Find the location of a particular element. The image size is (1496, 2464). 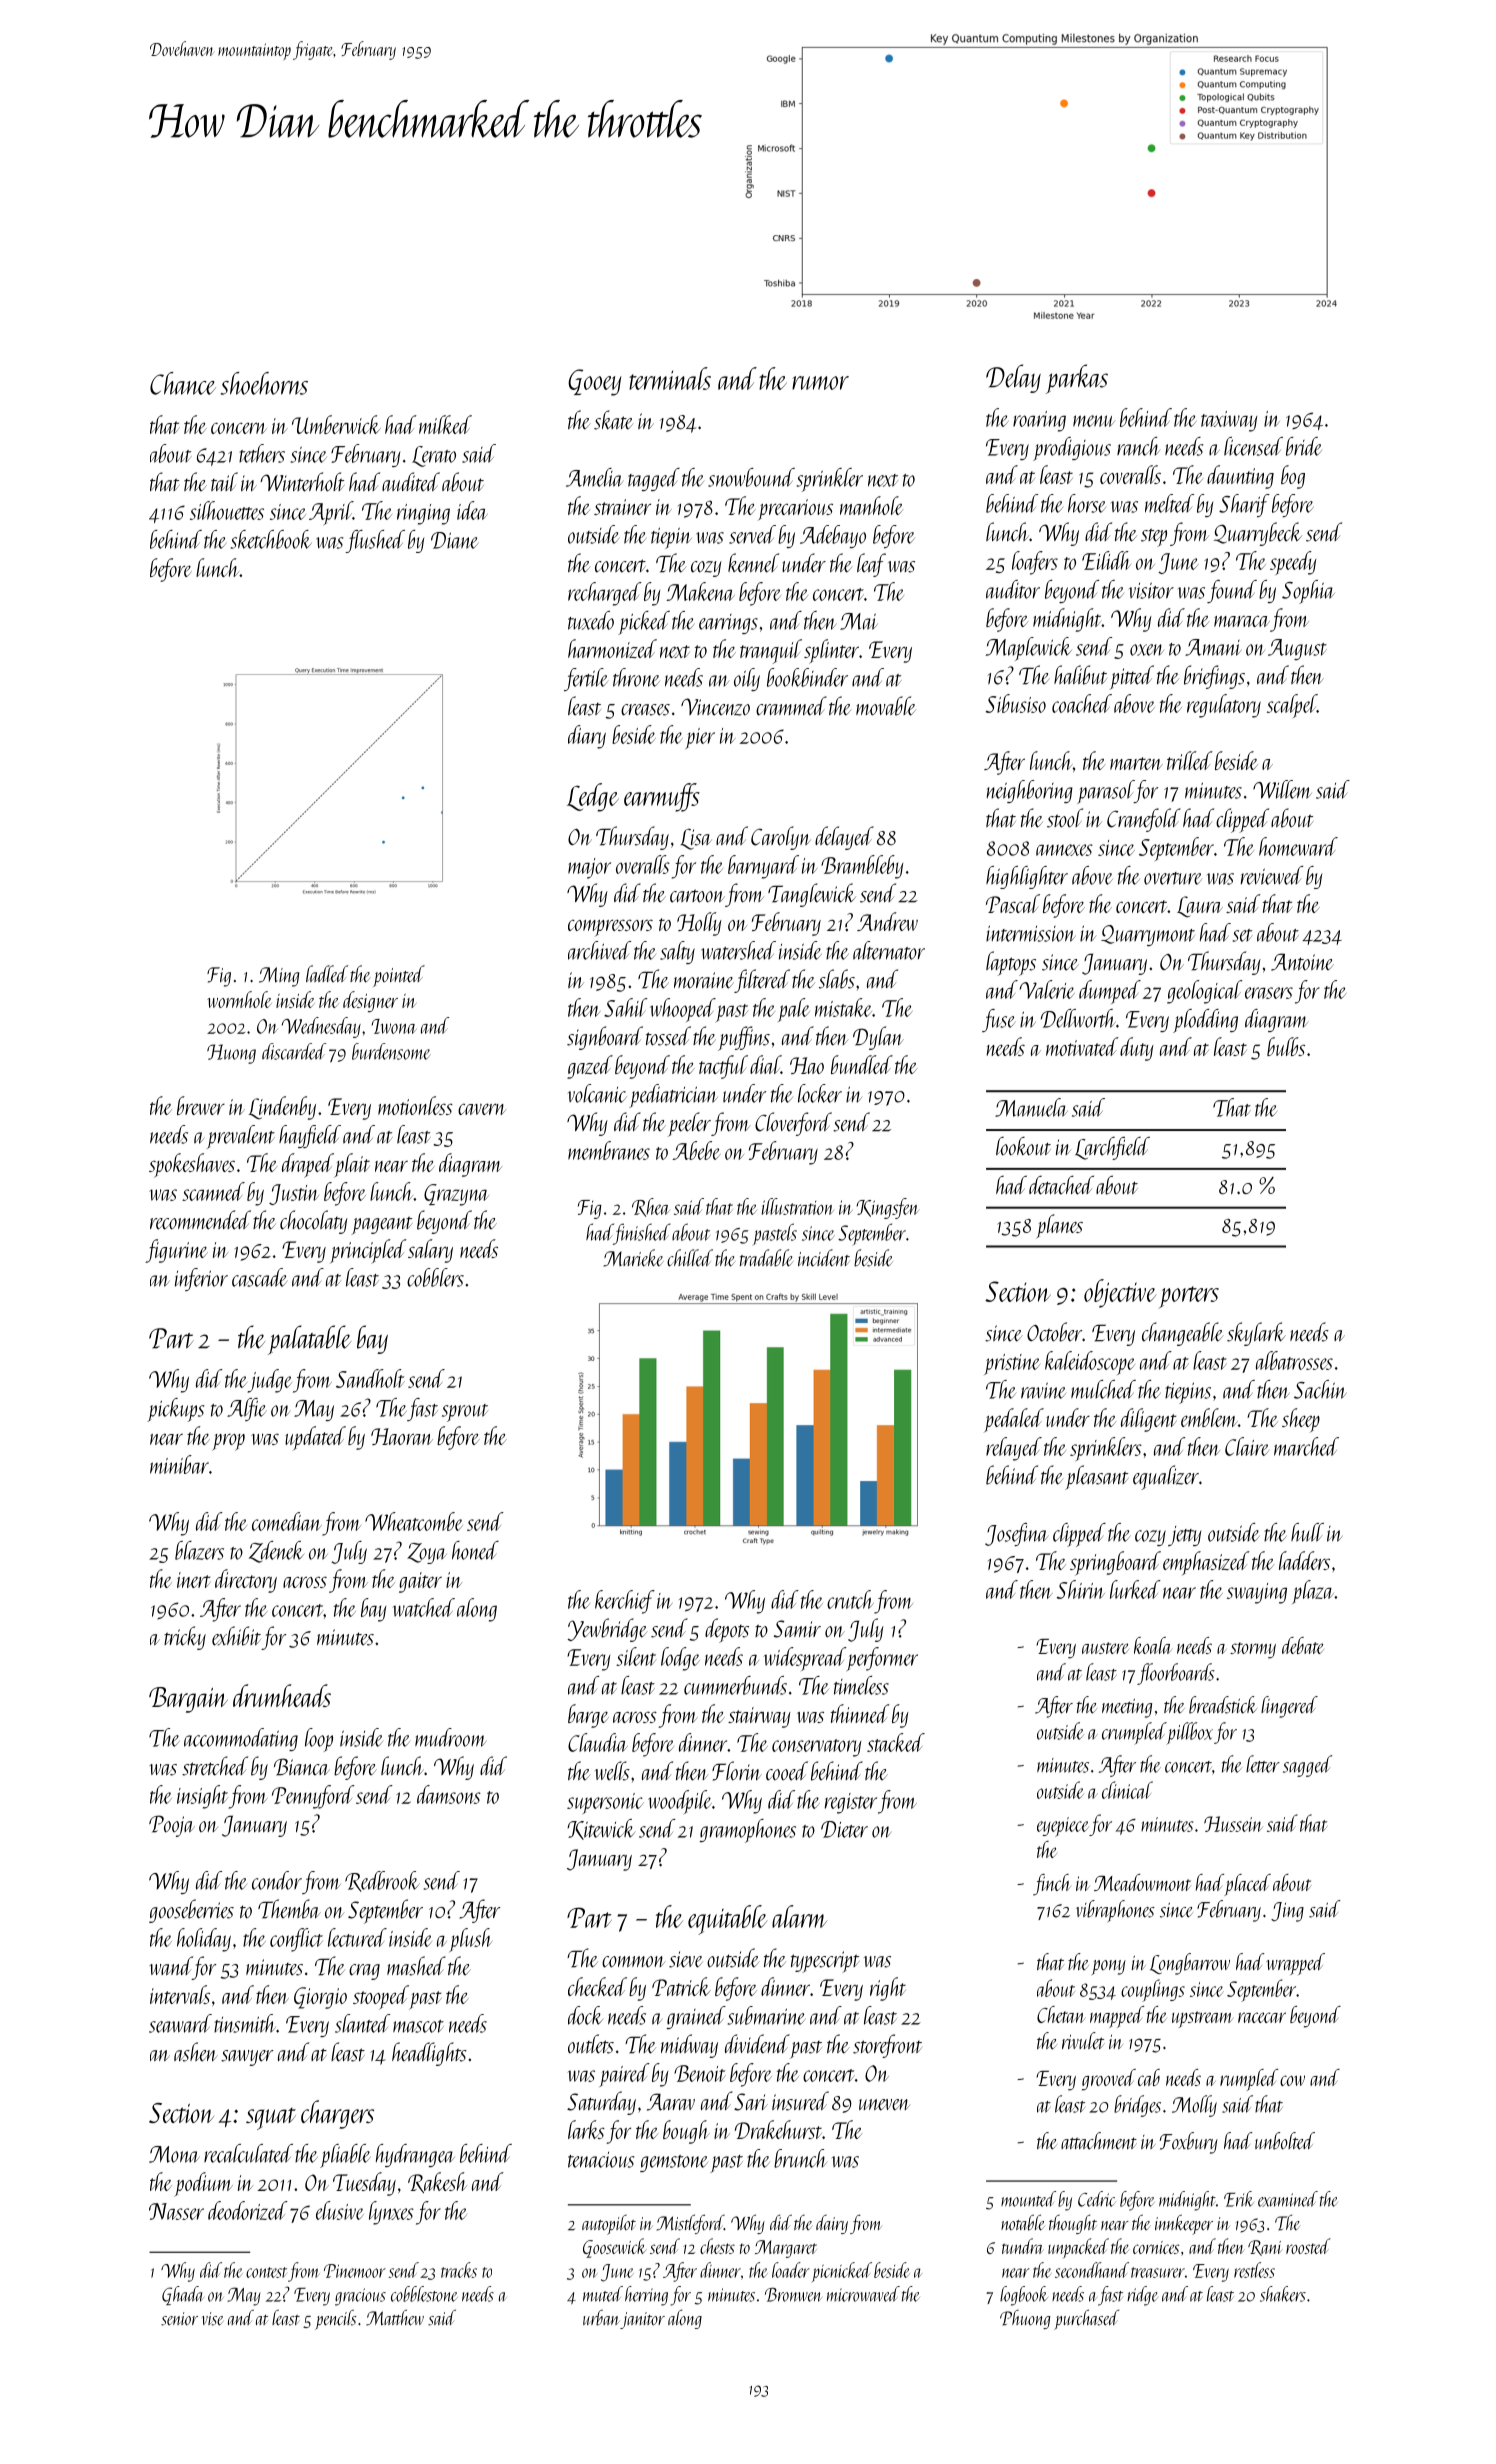

honed is located at coordinates (475, 1550).
